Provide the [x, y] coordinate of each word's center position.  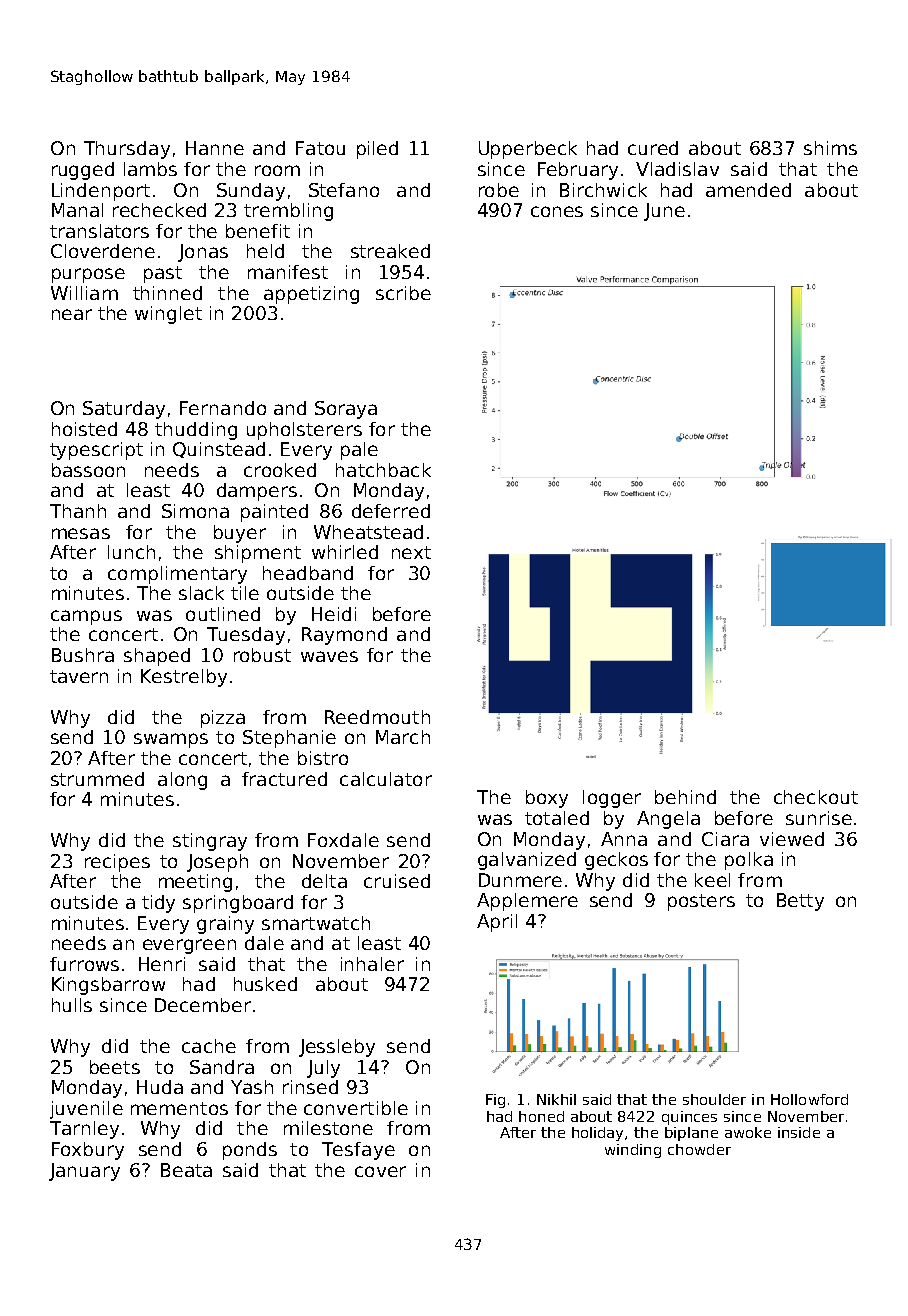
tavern [79, 676]
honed [541, 1116]
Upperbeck [528, 150]
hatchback [383, 470]
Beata [186, 1170]
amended [748, 190]
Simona [195, 511]
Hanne [215, 148]
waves [329, 656]
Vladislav [677, 169]
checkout [816, 797]
